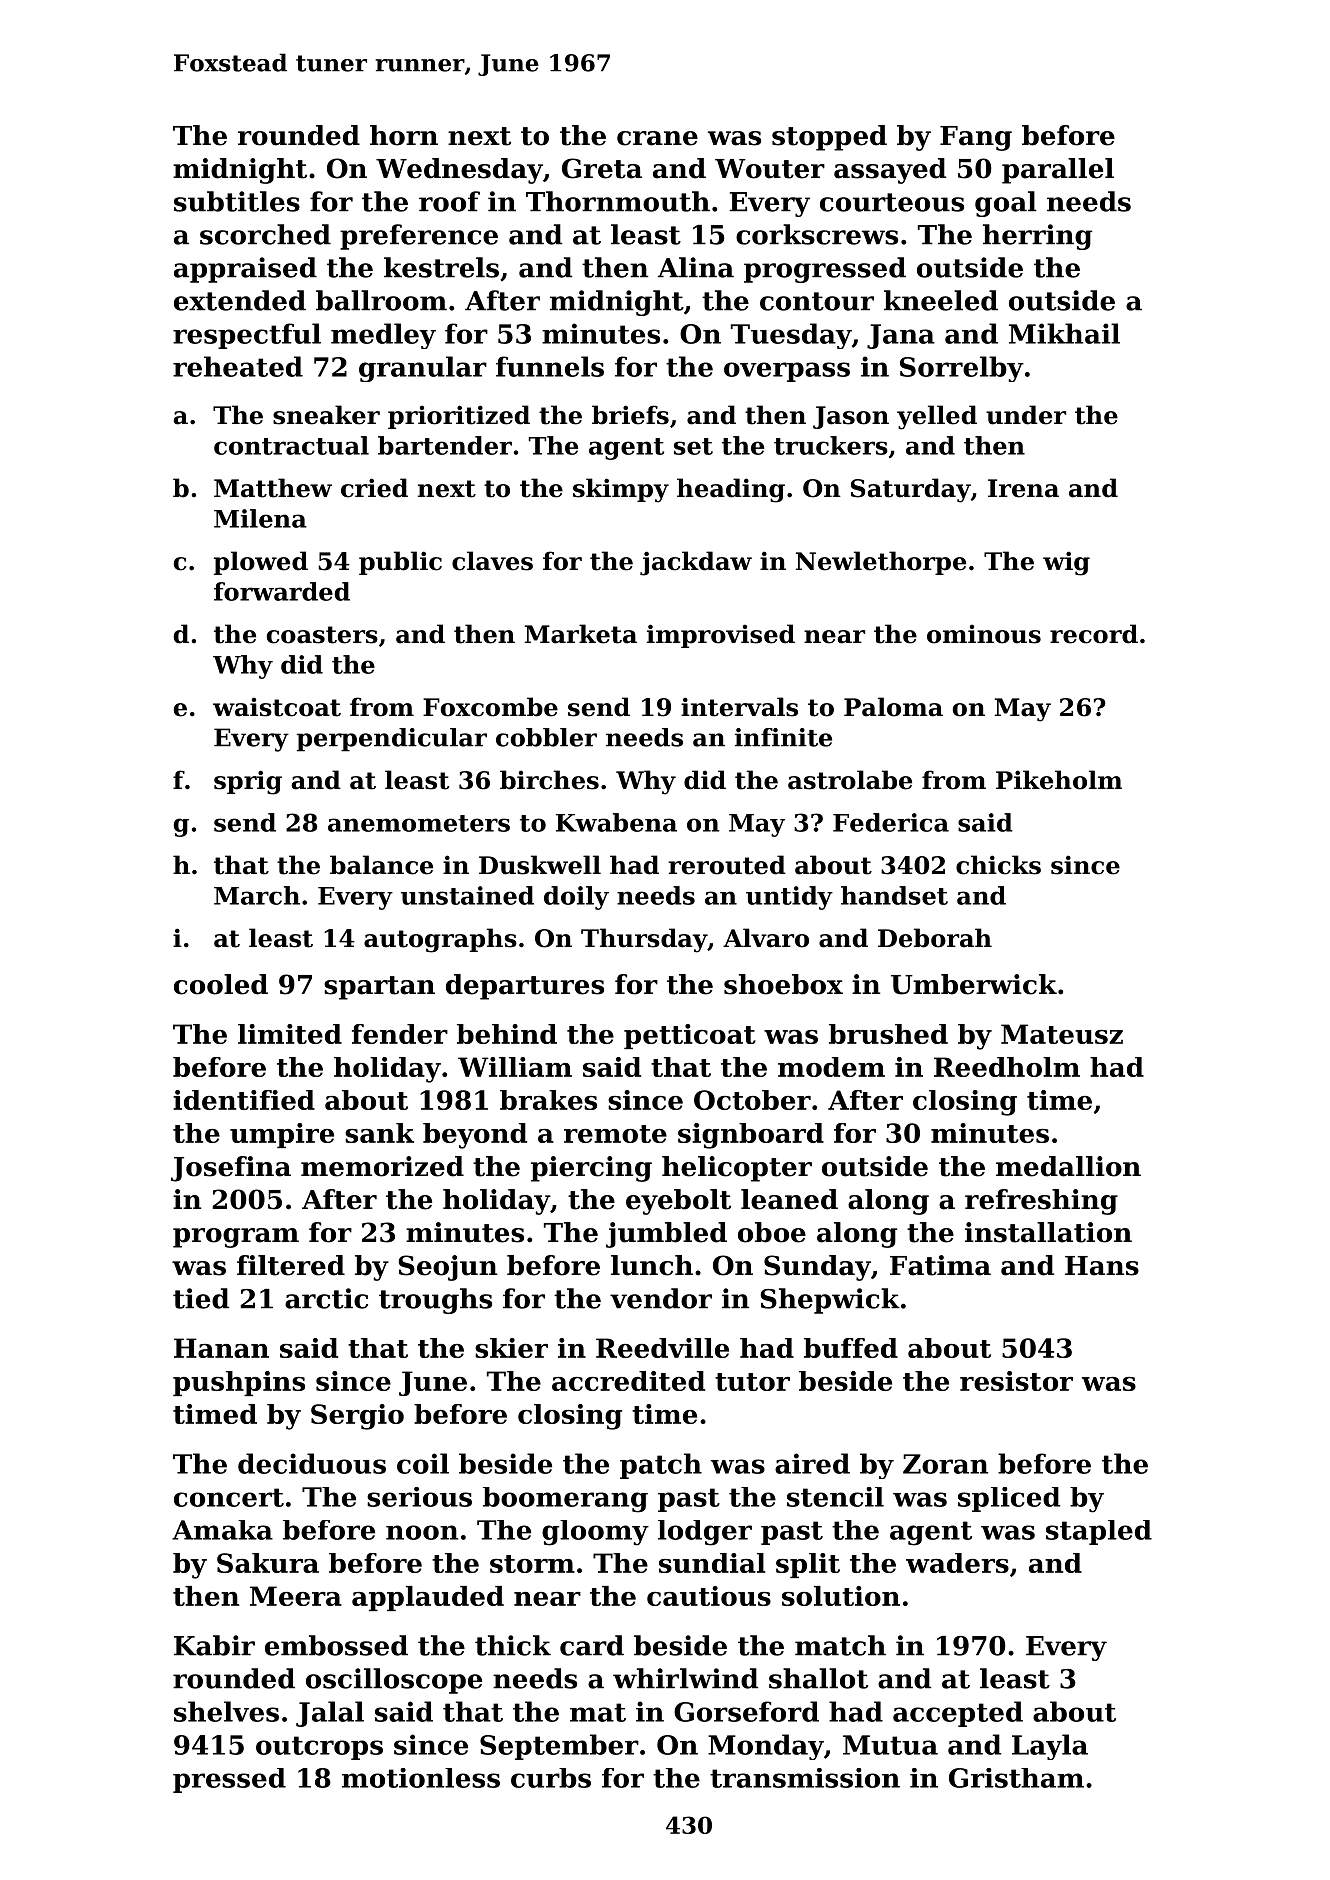  What do you see at coordinates (475, 1136) in the screenshot?
I see `beyond` at bounding box center [475, 1136].
